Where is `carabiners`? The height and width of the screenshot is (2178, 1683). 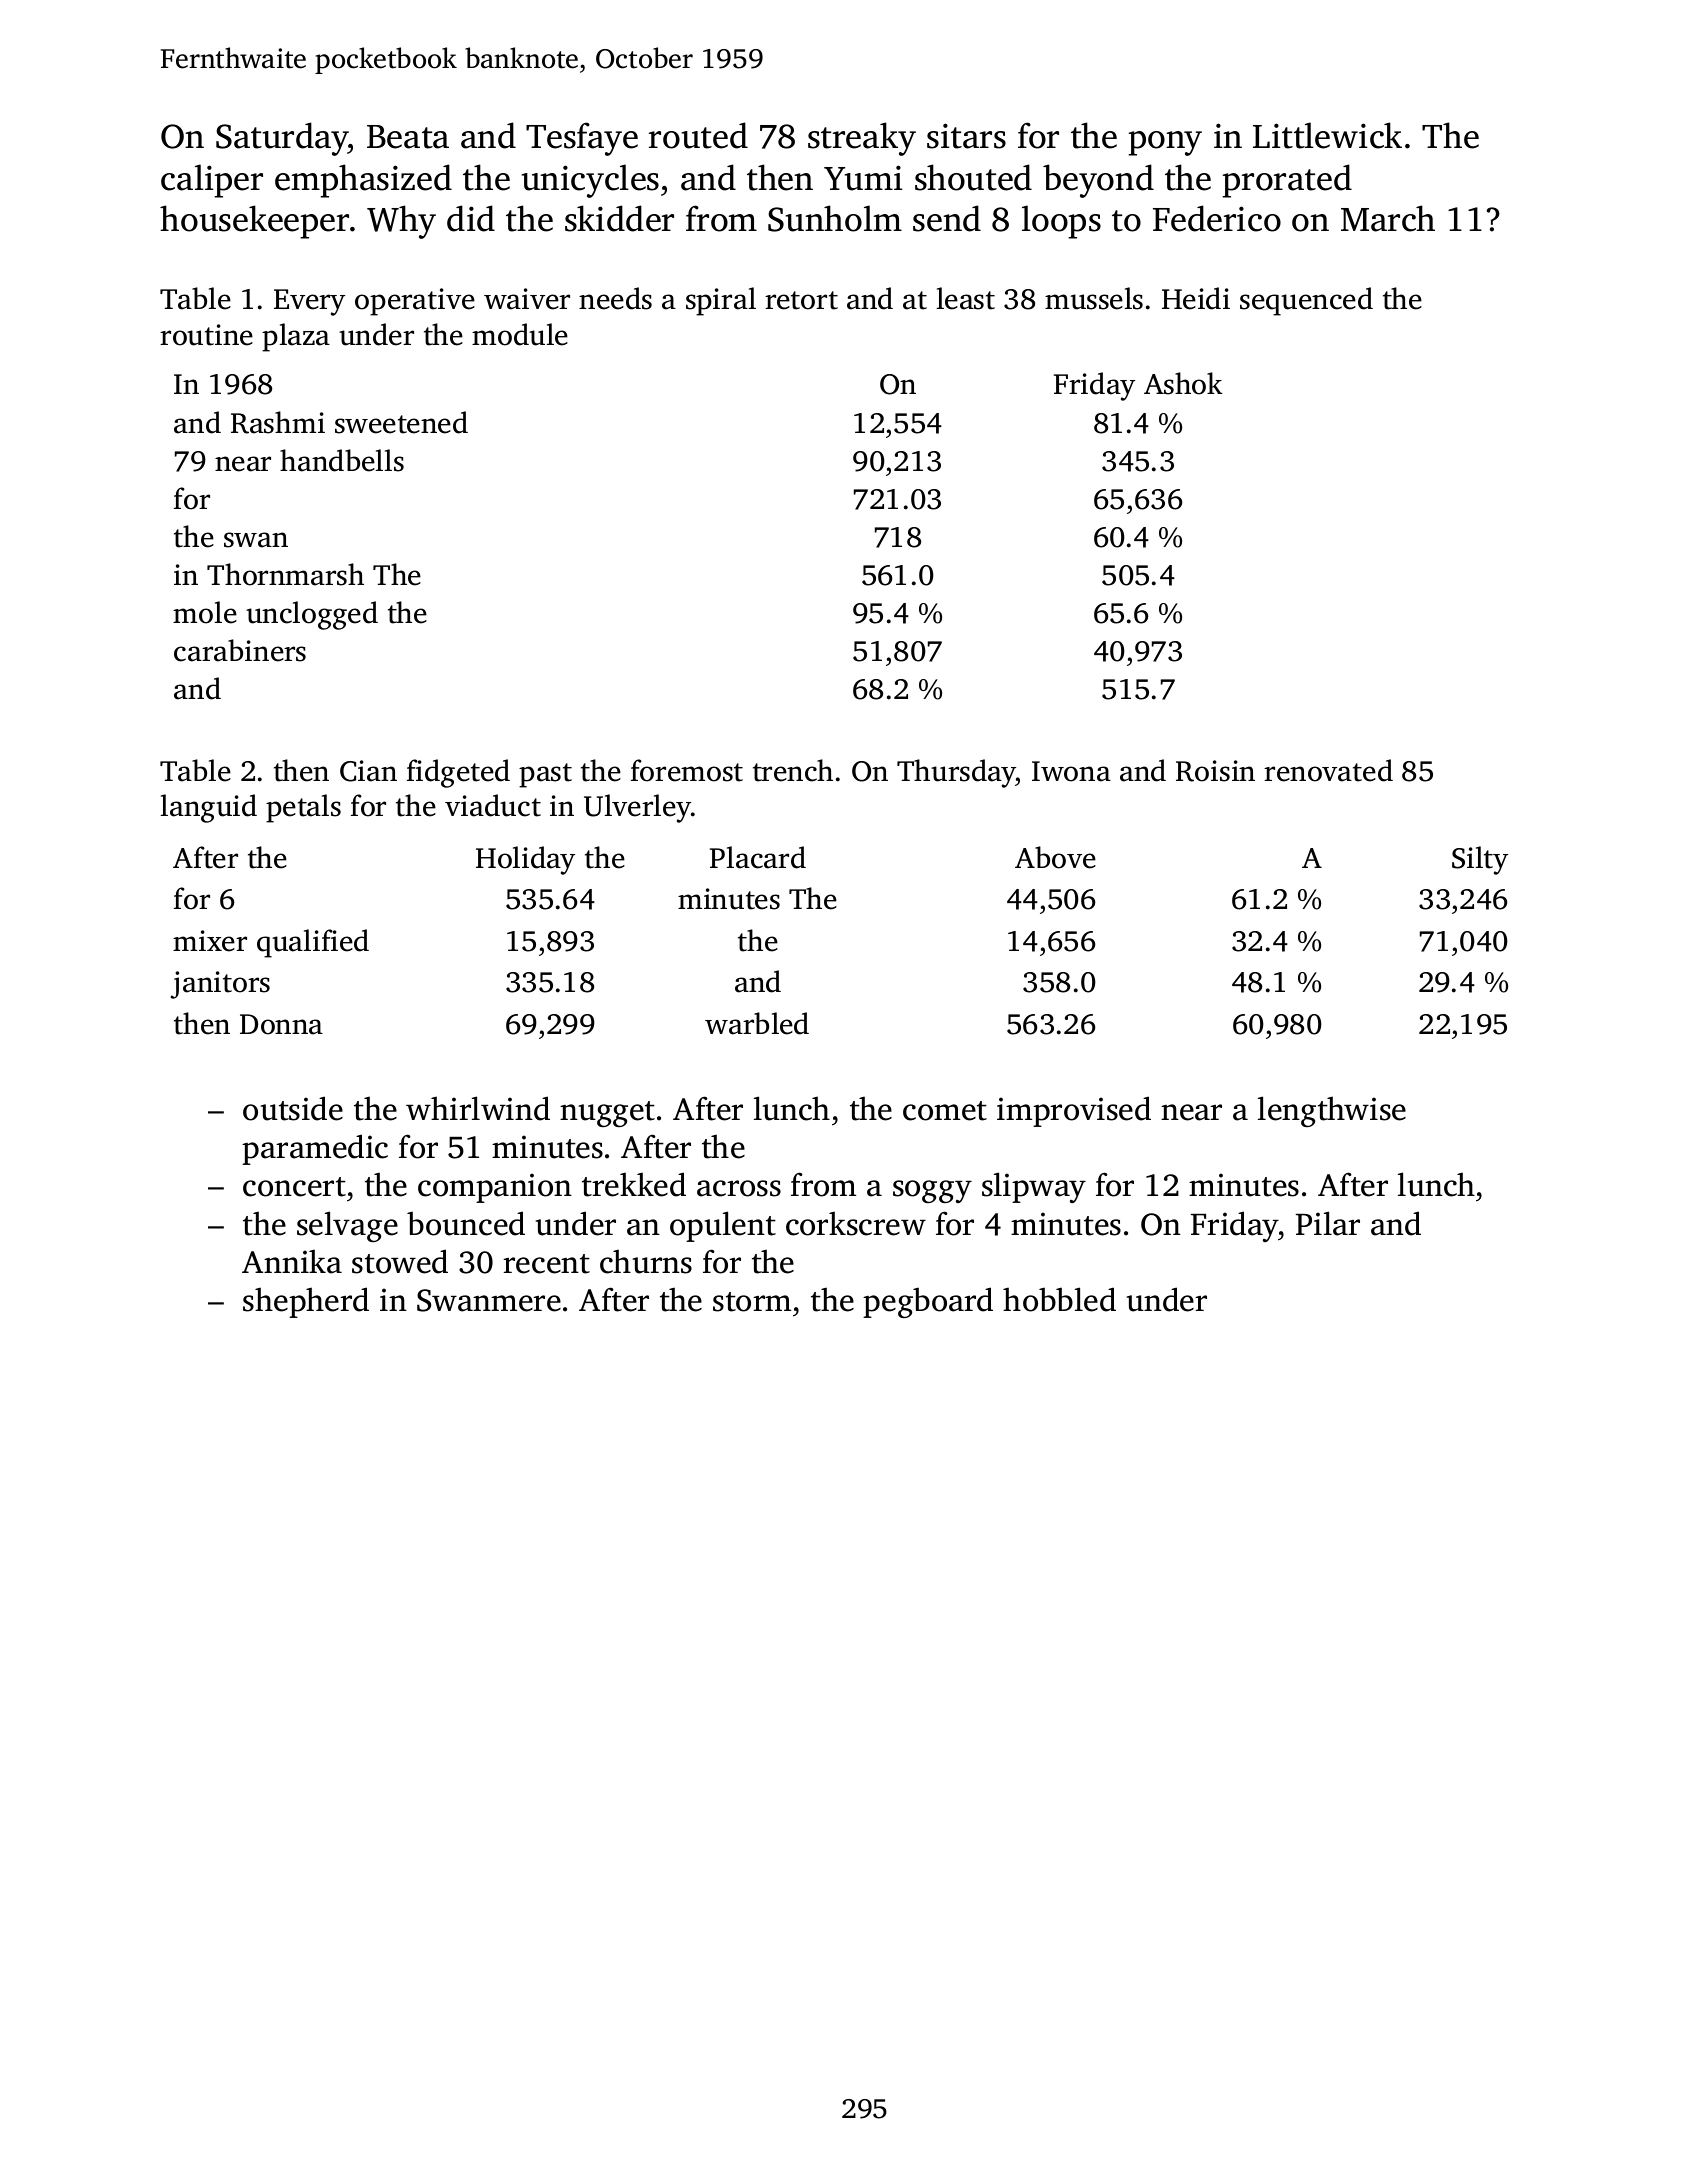
carabiners is located at coordinates (240, 650).
